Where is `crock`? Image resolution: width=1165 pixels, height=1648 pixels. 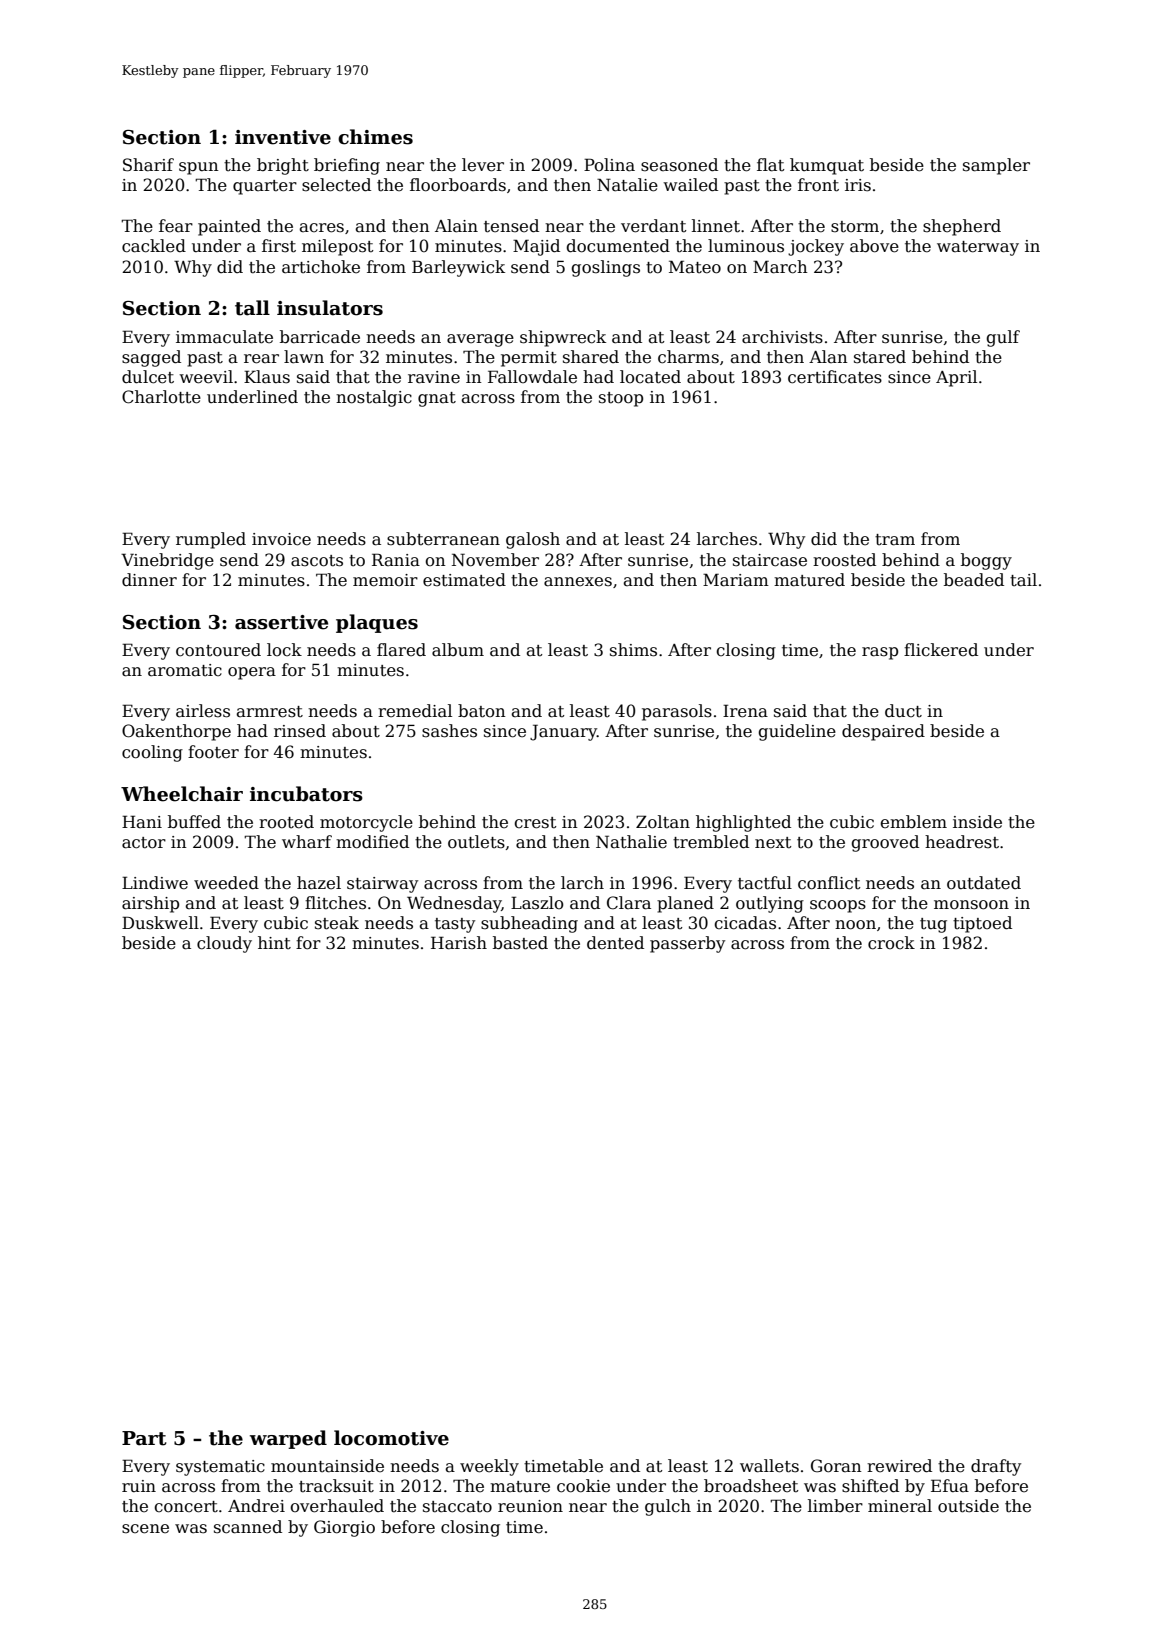
crock is located at coordinates (891, 943).
